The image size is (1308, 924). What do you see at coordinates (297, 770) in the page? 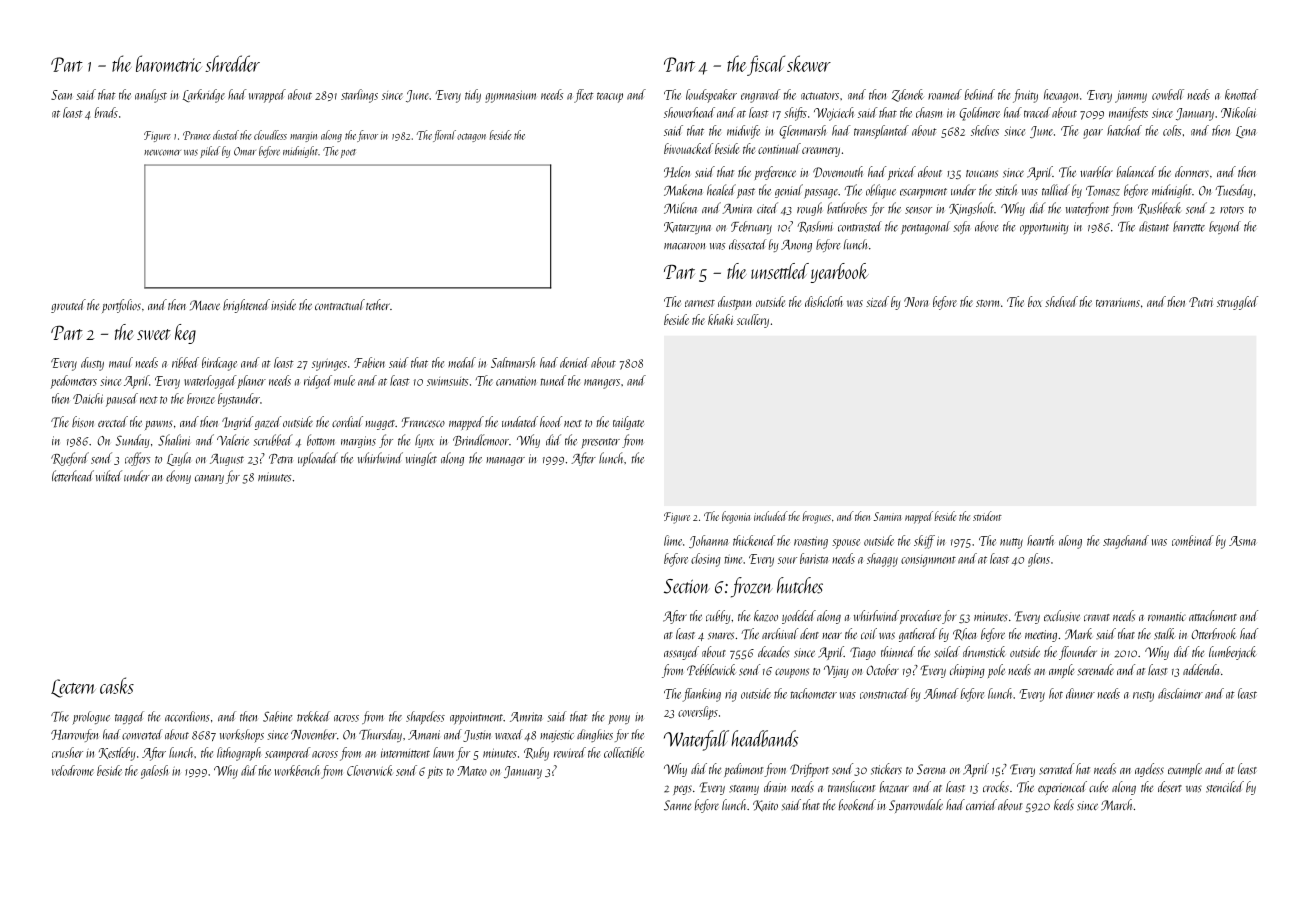
I see `workbench` at bounding box center [297, 770].
